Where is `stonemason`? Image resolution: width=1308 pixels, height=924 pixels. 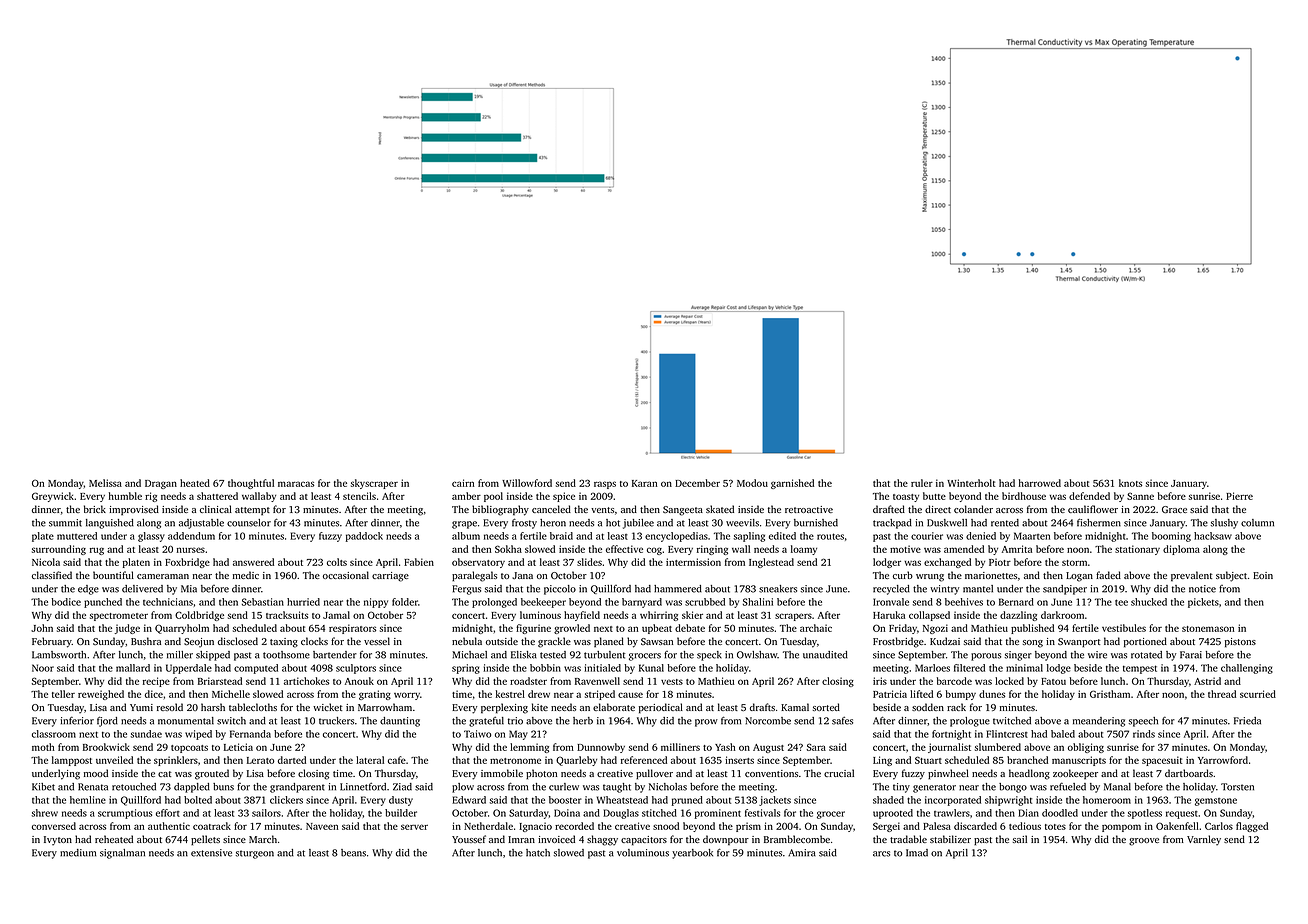 stonemason is located at coordinates (1208, 629).
